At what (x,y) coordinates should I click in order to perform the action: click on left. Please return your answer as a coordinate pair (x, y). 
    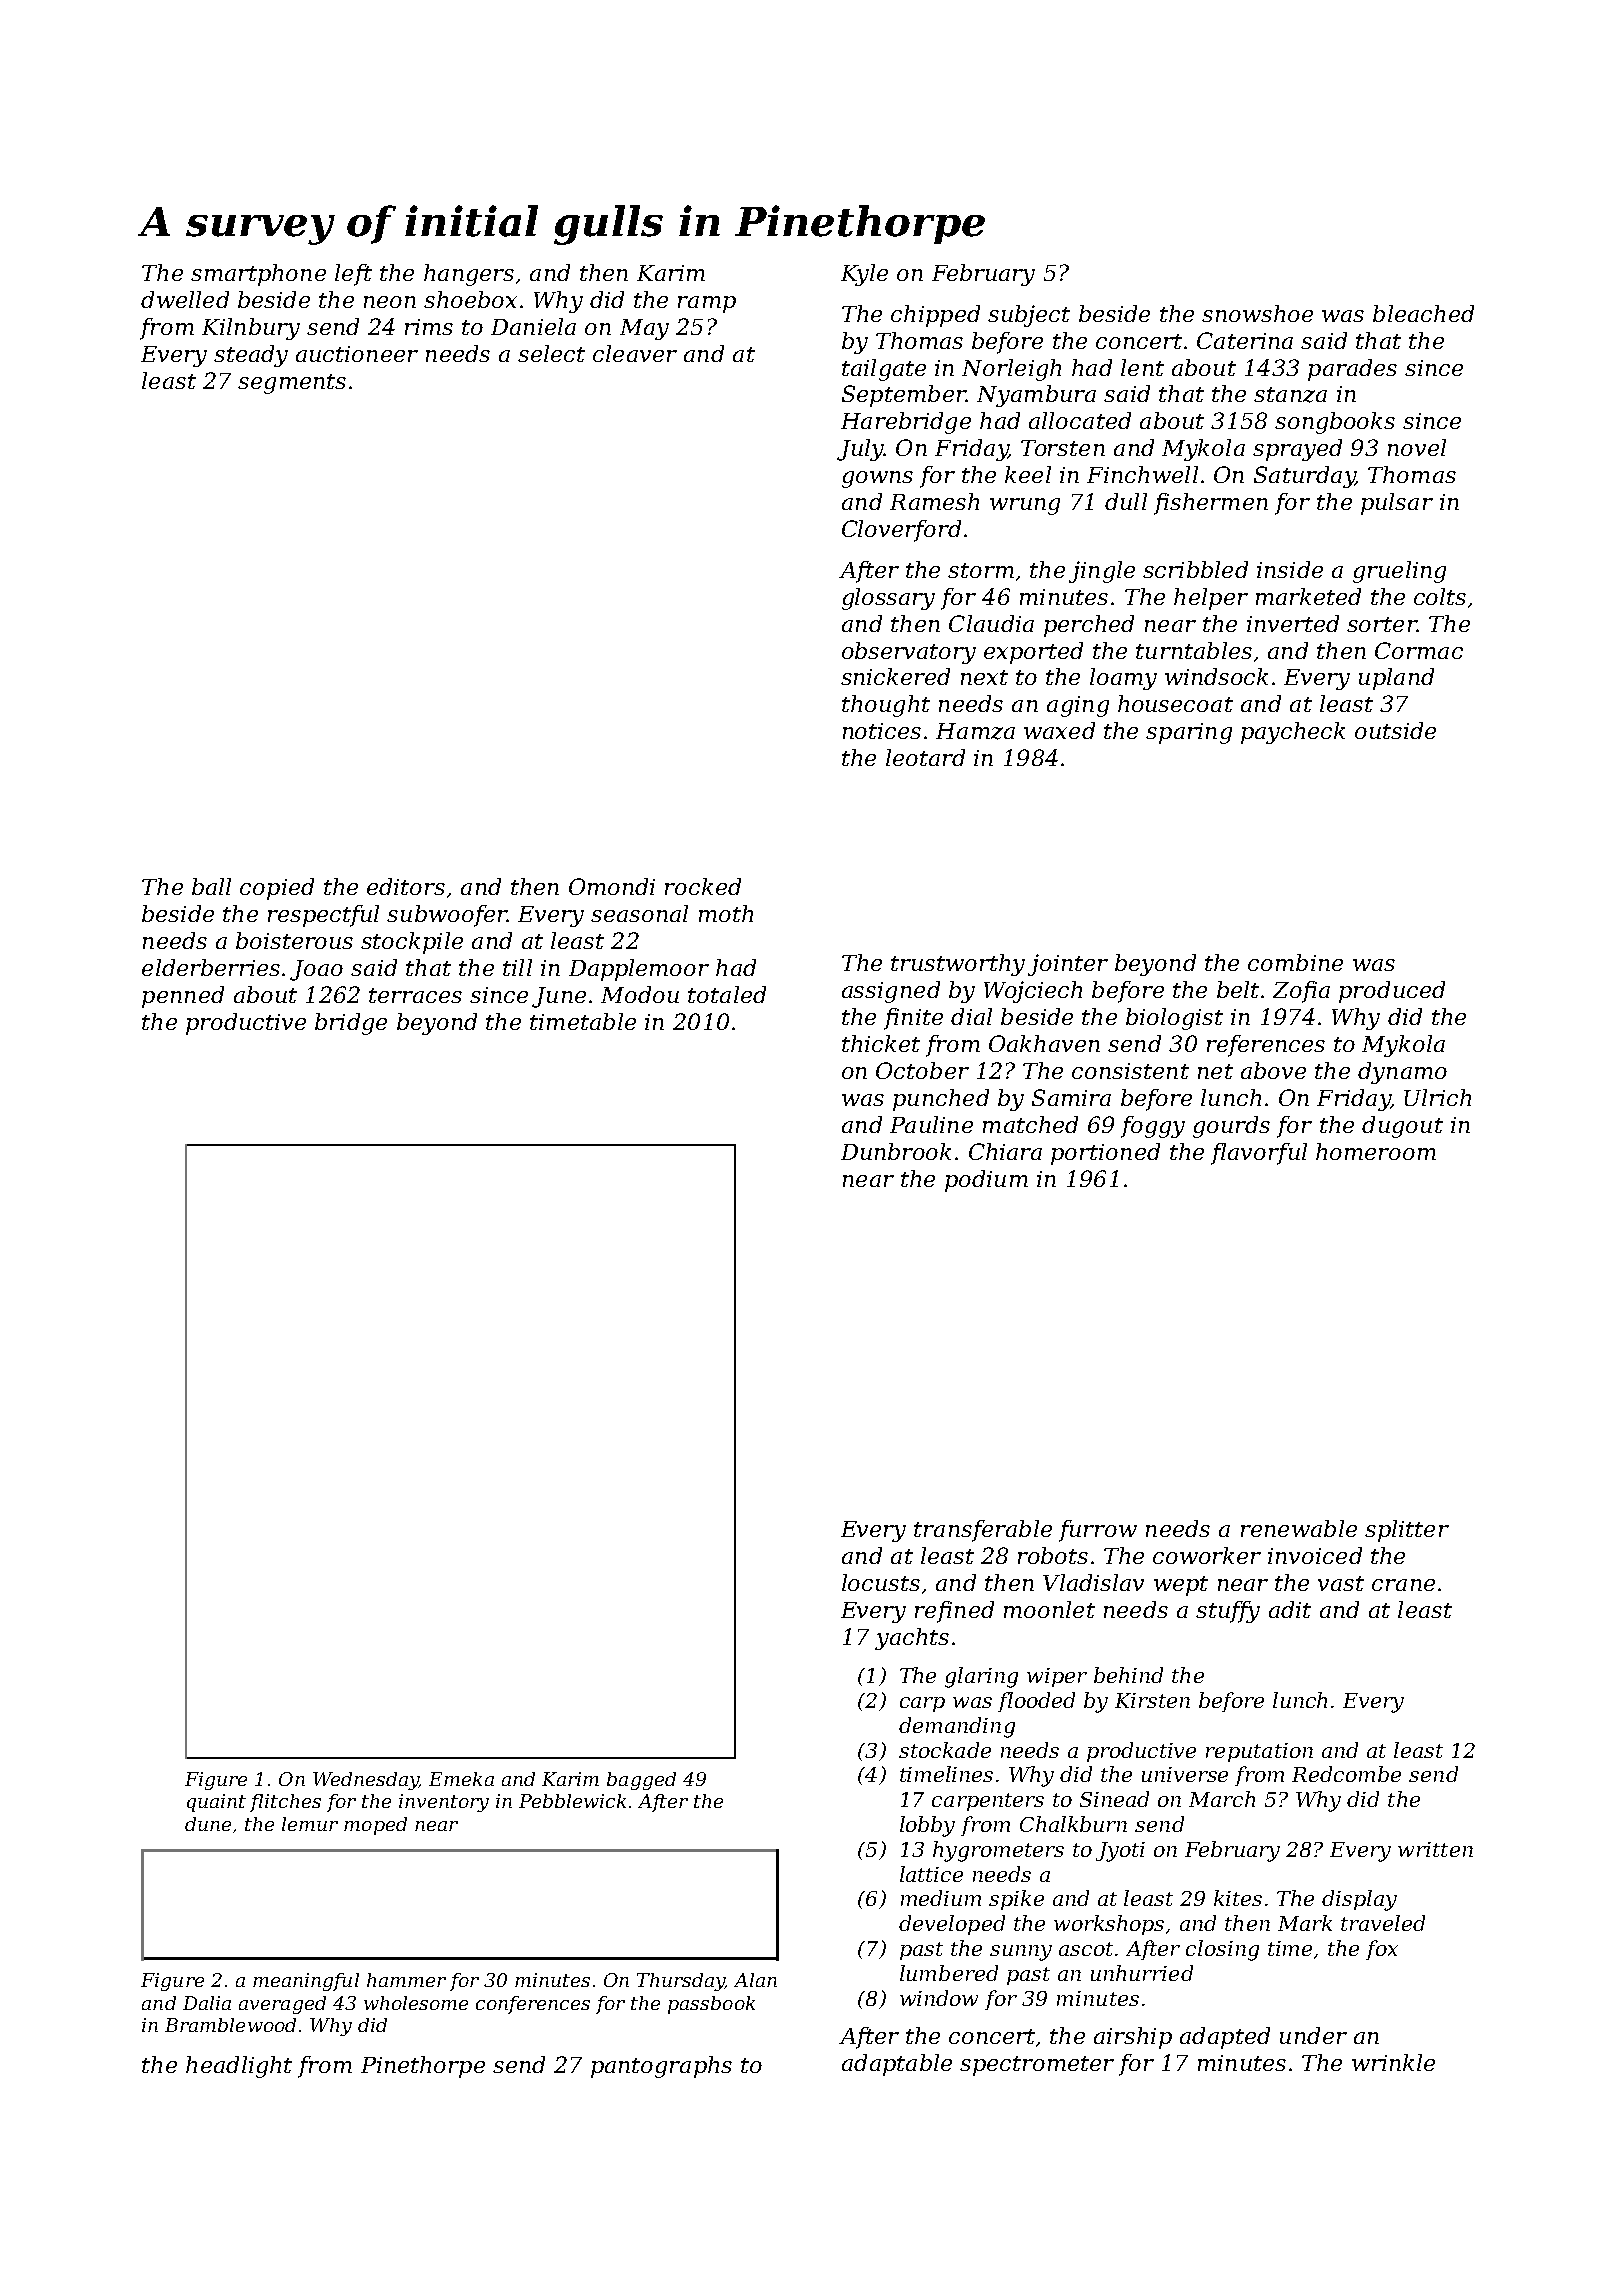
    Looking at the image, I should click on (353, 275).
